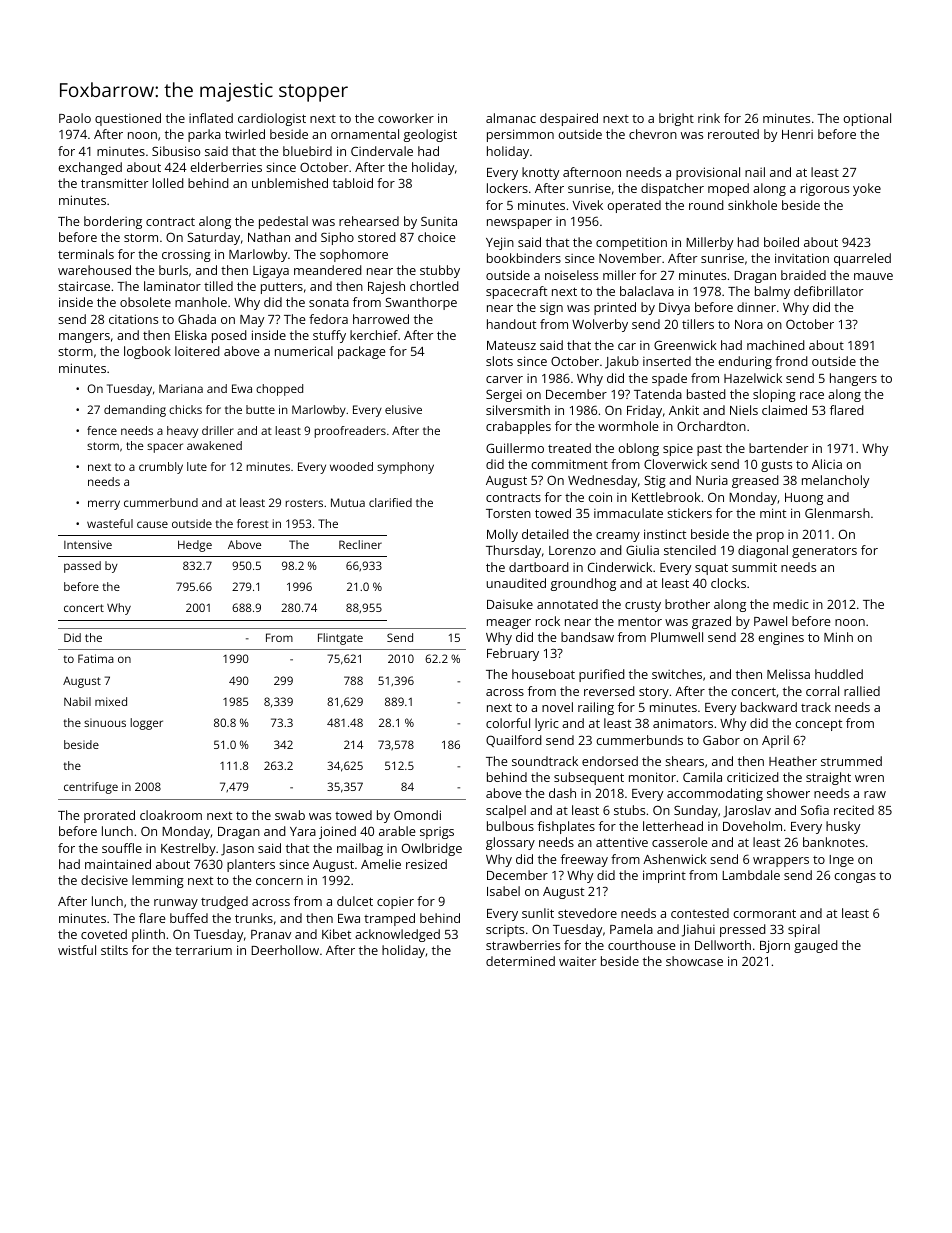  I want to click on scalpel, so click(506, 811).
